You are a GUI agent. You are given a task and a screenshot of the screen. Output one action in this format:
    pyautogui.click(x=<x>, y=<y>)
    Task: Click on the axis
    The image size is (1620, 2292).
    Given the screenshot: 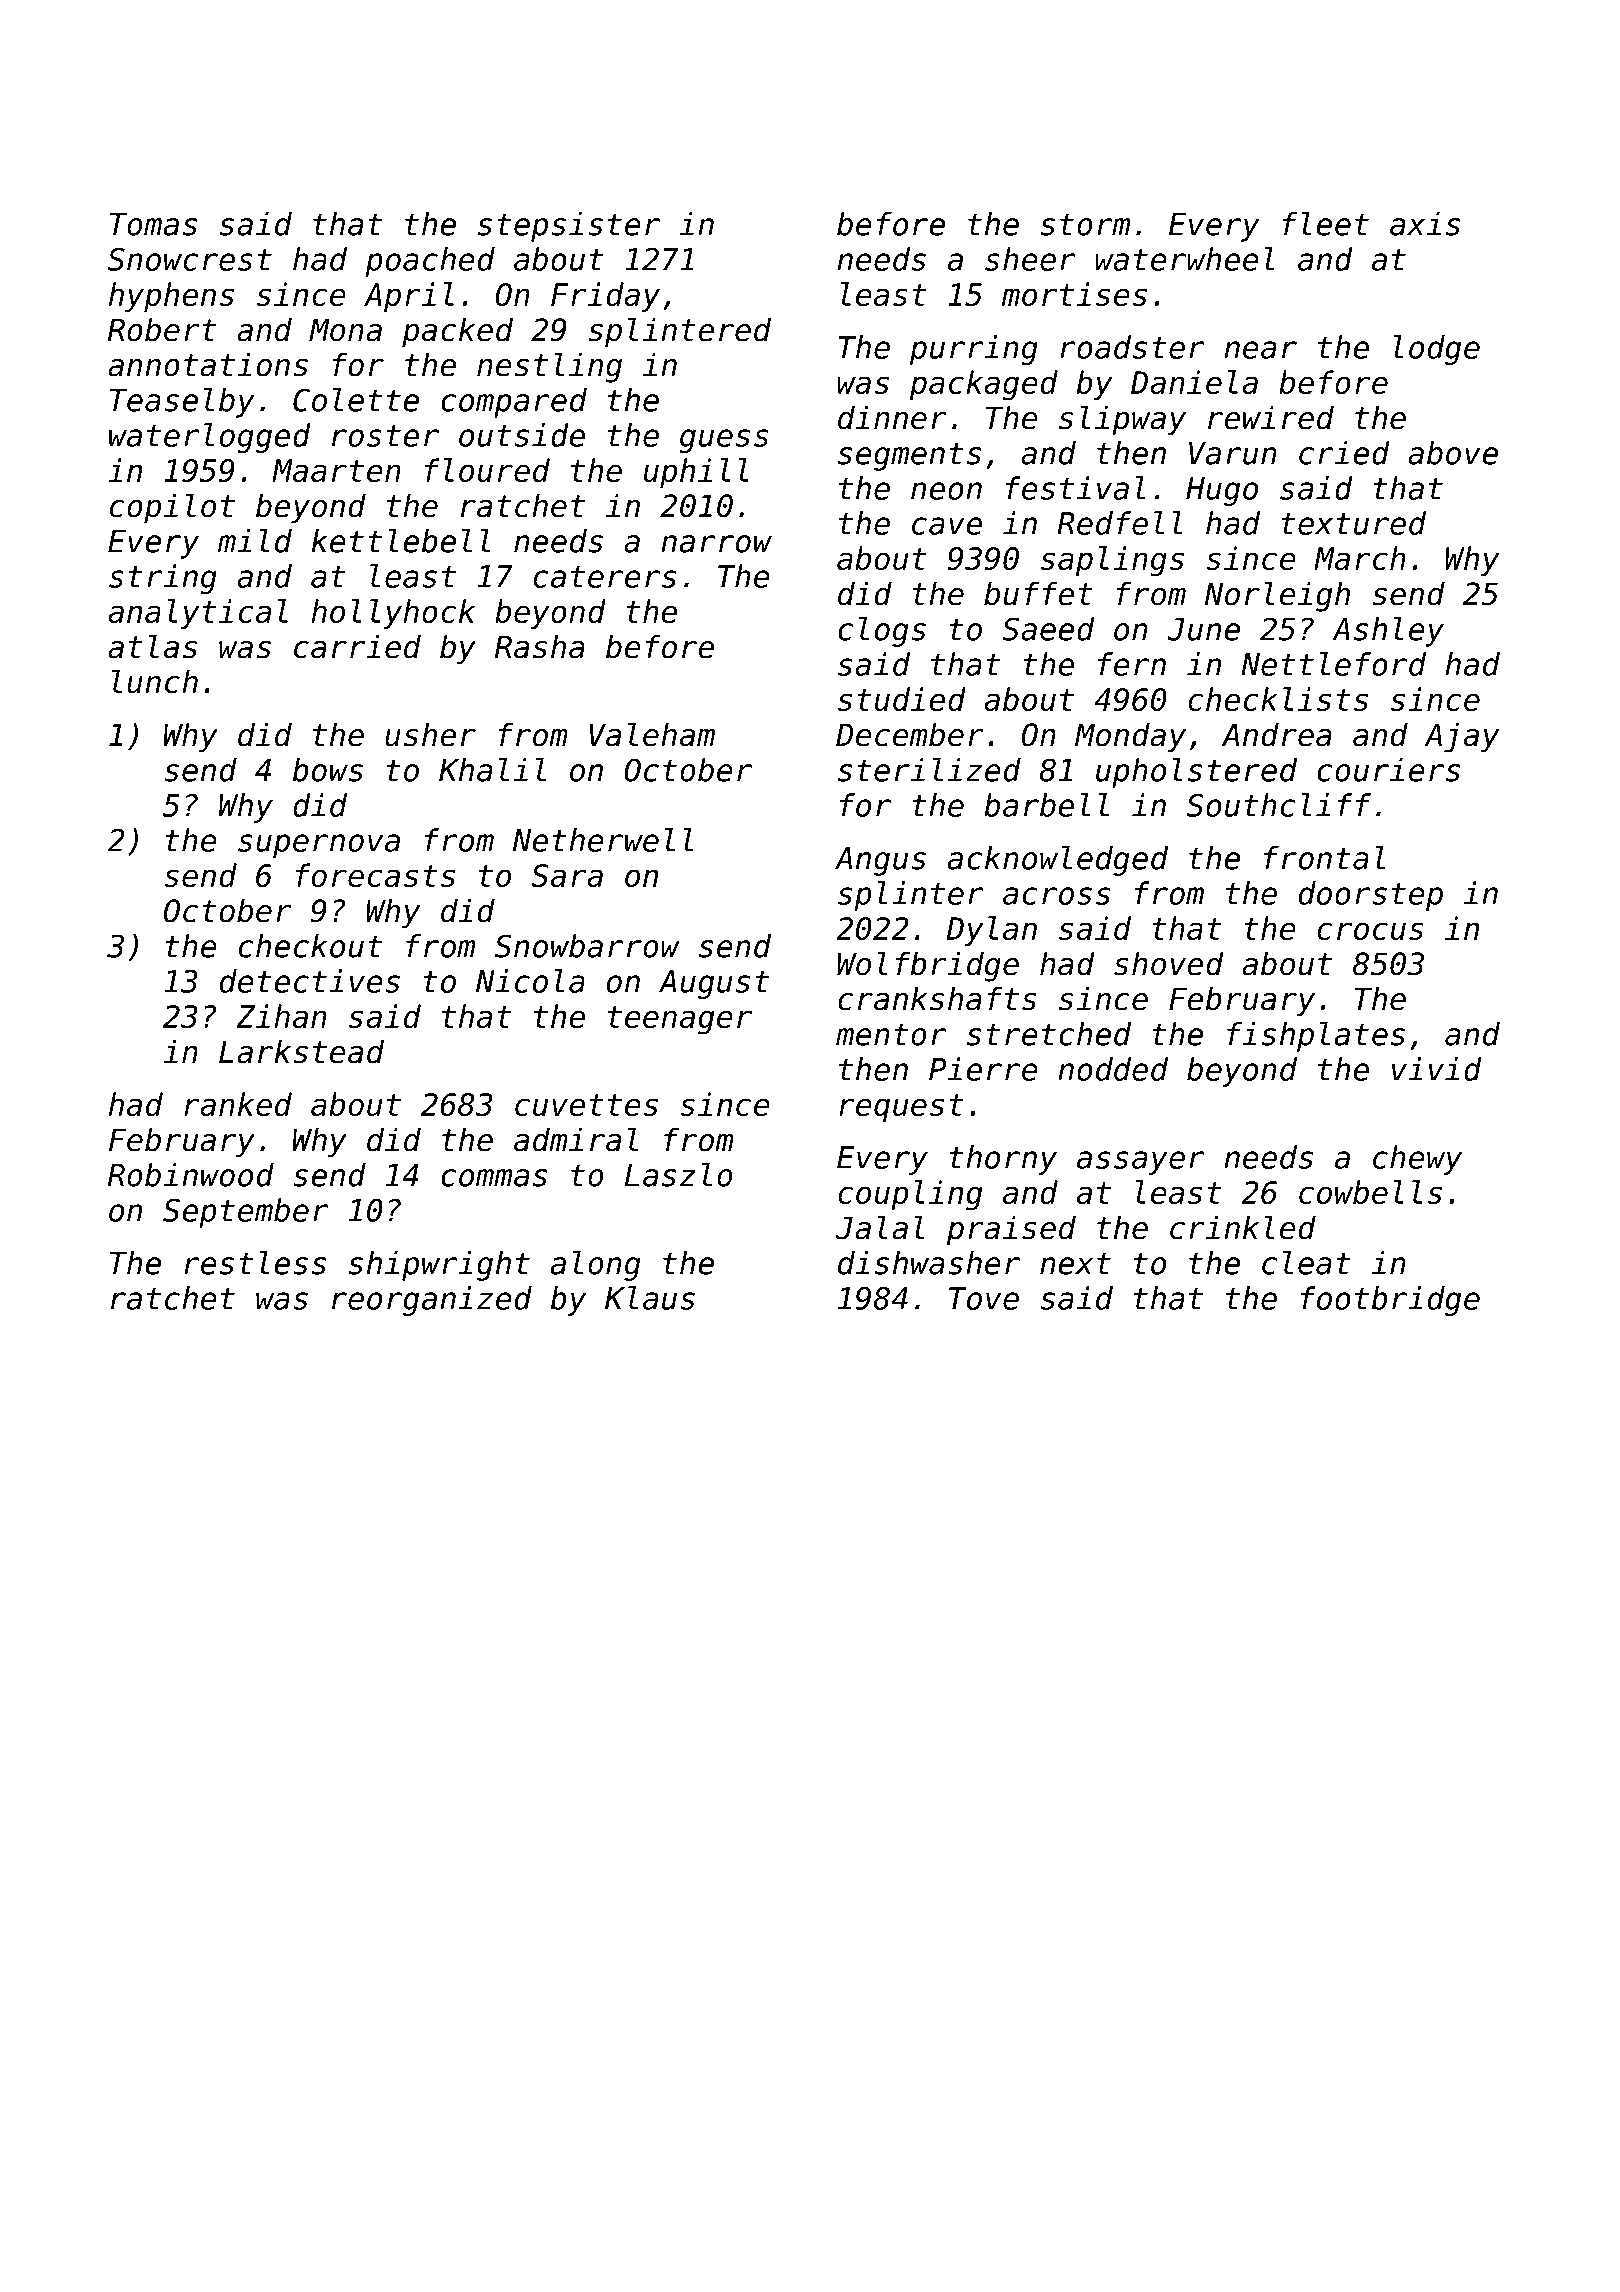 What is the action you would take?
    pyautogui.click(x=1425, y=224)
